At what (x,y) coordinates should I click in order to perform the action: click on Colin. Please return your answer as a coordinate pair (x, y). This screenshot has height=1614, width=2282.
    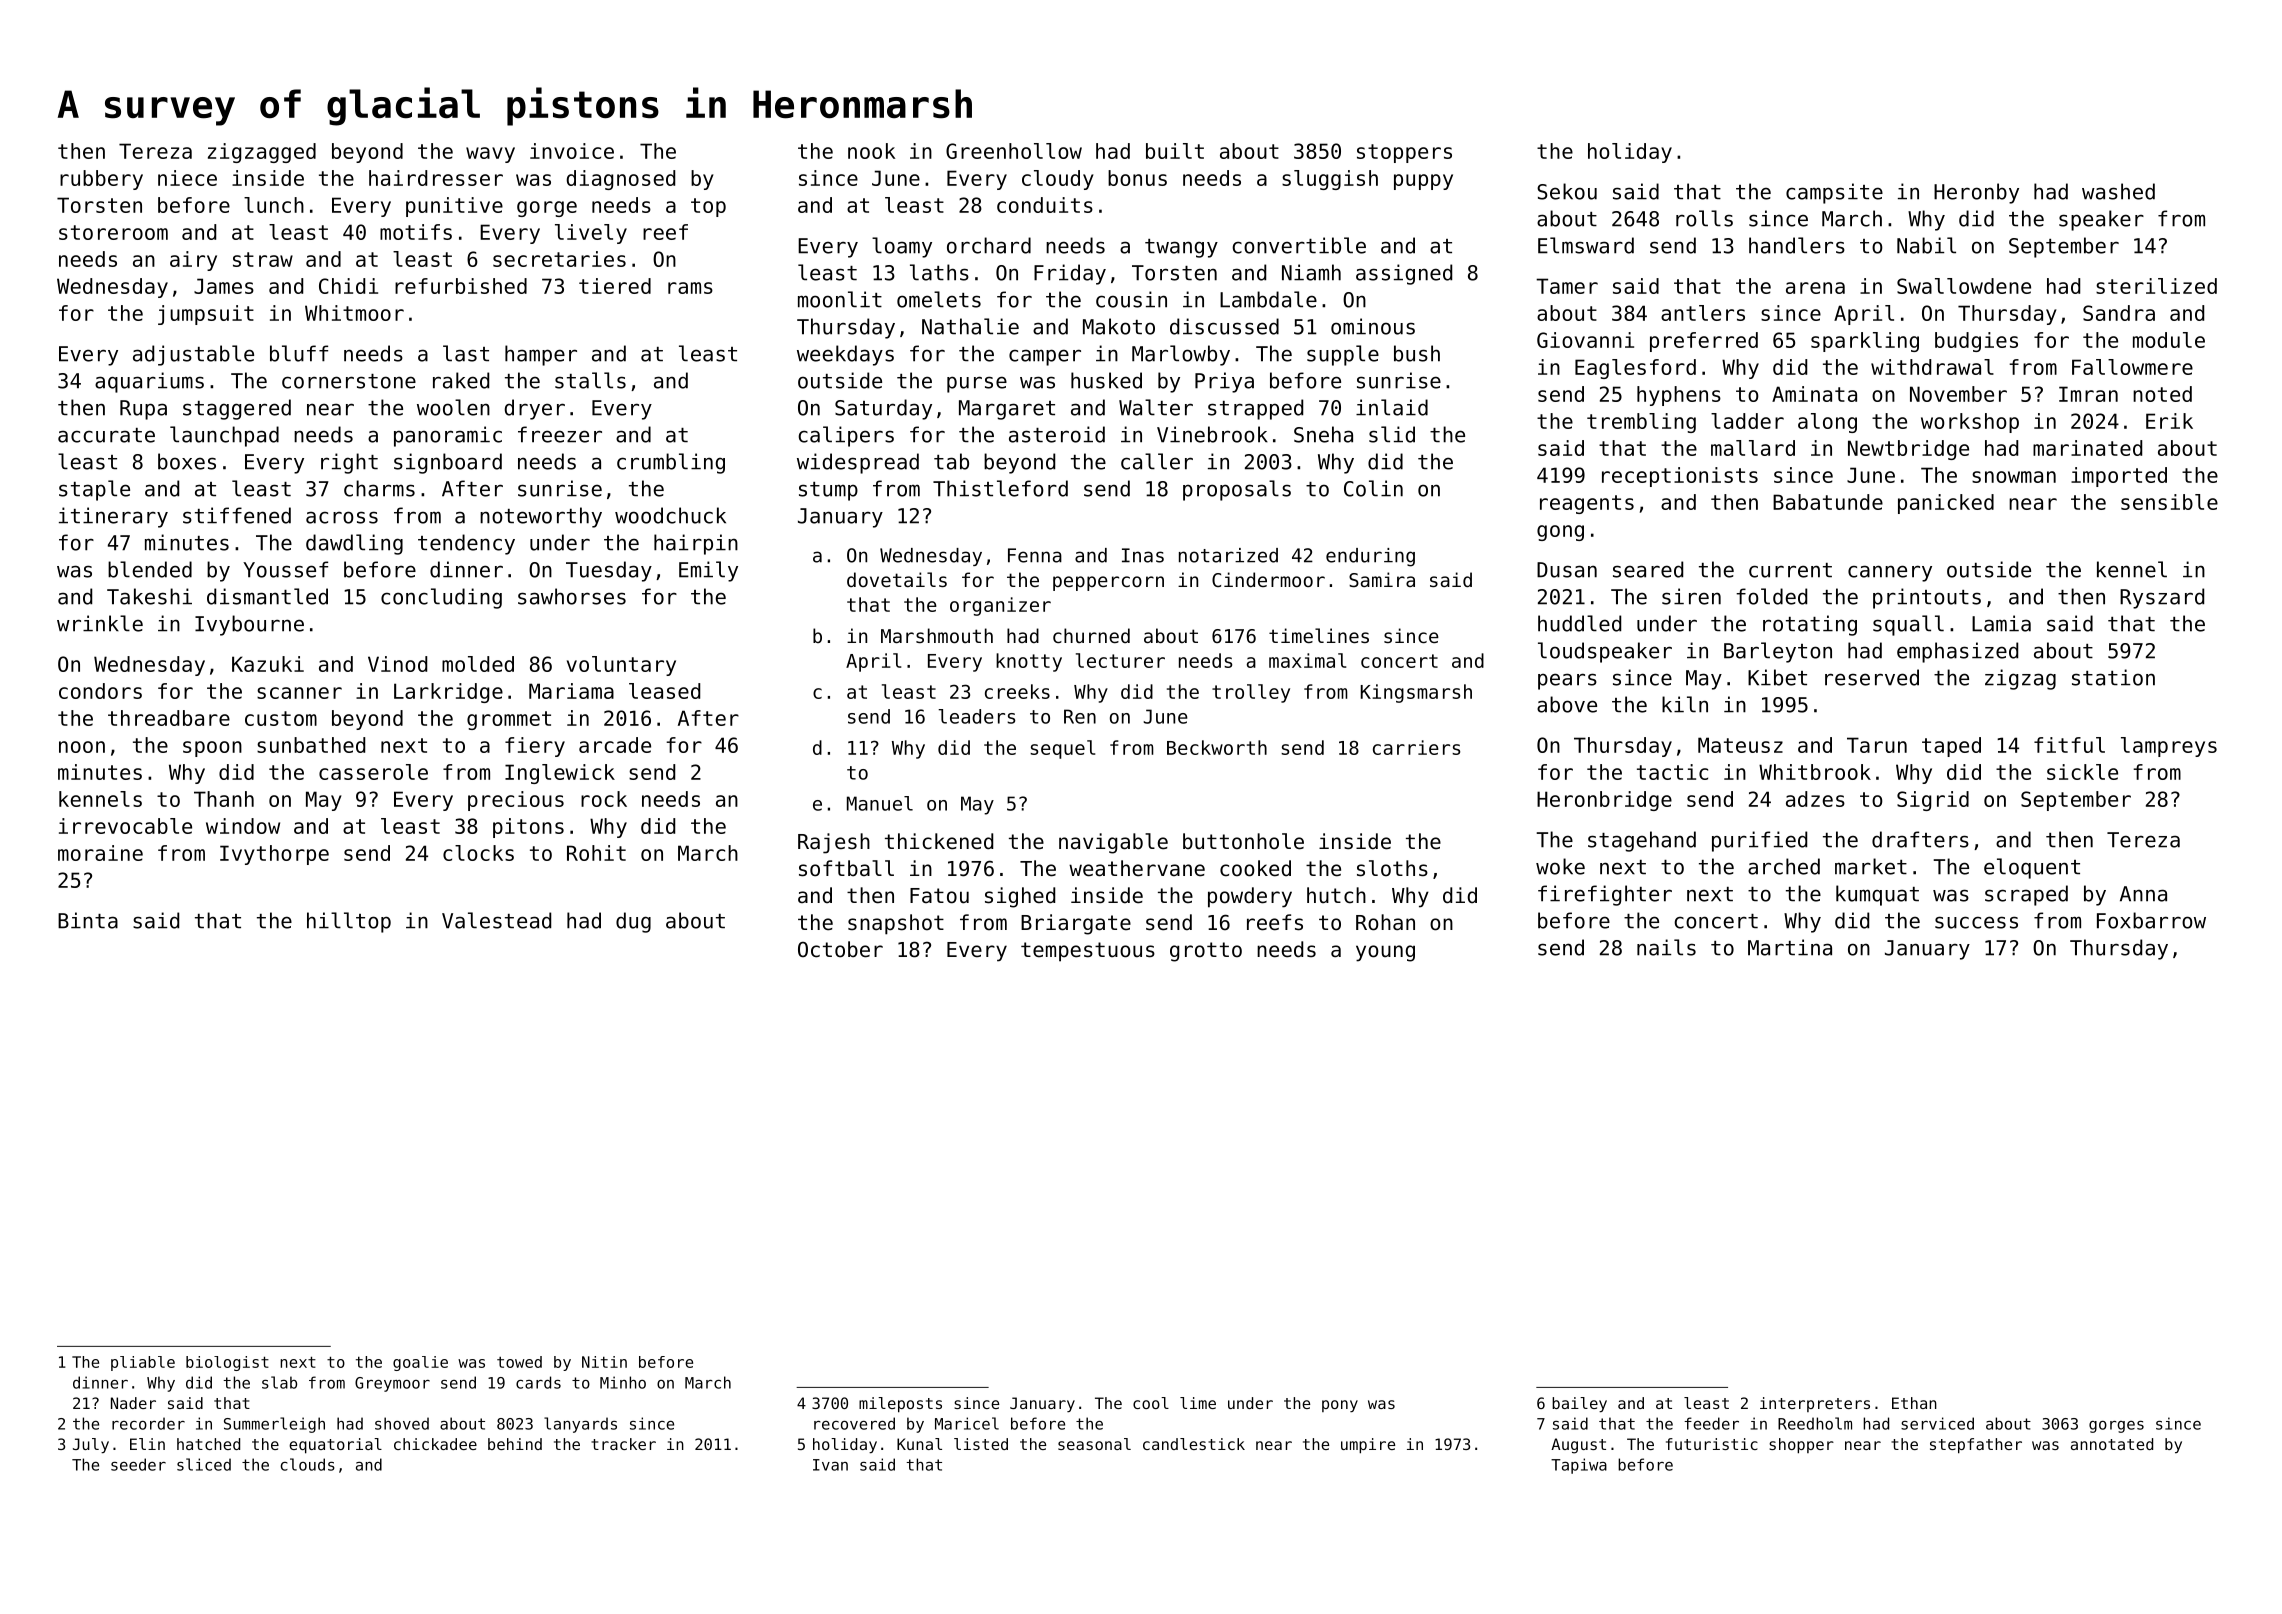
    Looking at the image, I should click on (1373, 488).
